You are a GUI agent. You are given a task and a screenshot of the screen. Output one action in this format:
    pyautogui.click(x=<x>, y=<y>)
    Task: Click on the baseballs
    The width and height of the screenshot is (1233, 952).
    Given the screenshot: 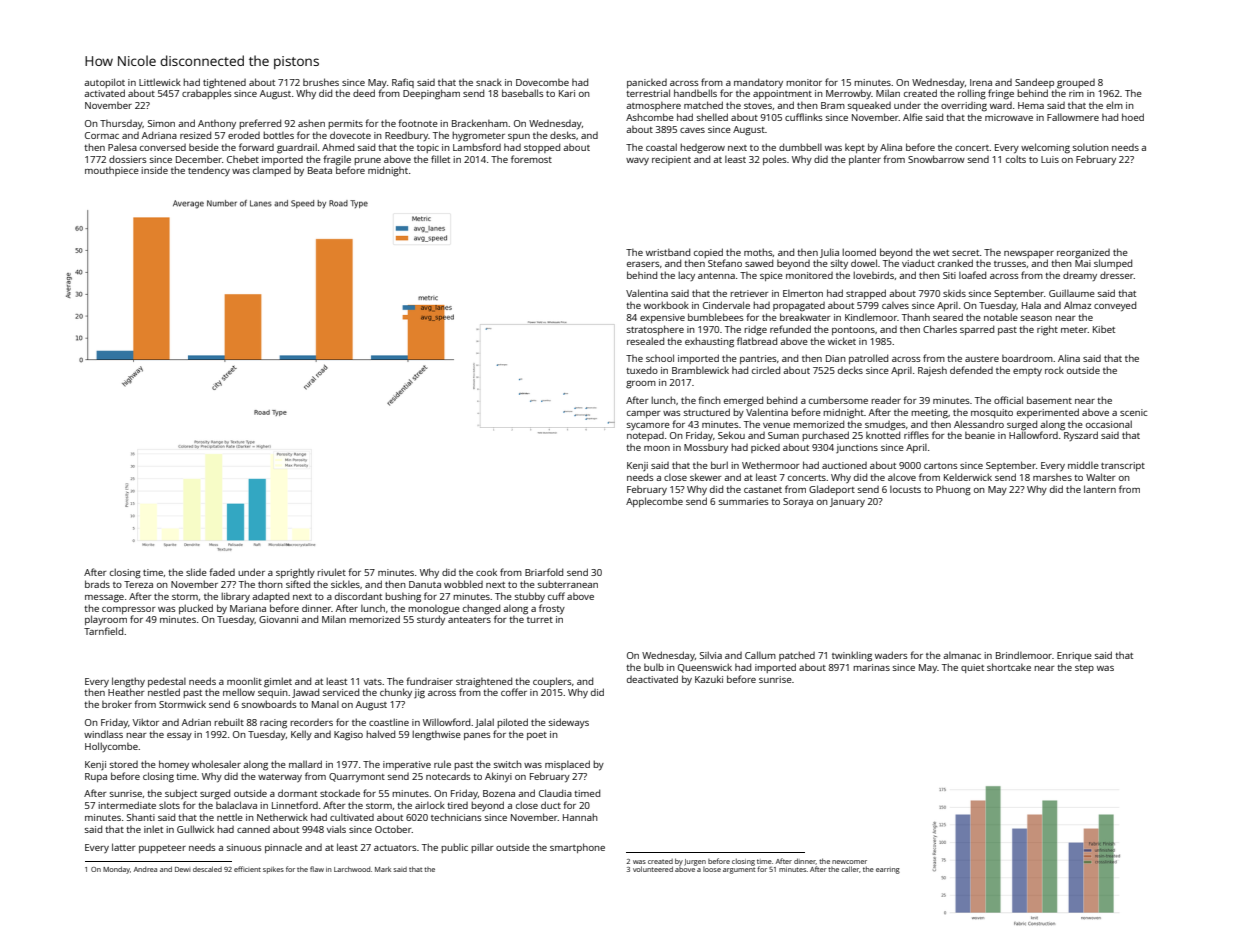 What is the action you would take?
    pyautogui.click(x=523, y=93)
